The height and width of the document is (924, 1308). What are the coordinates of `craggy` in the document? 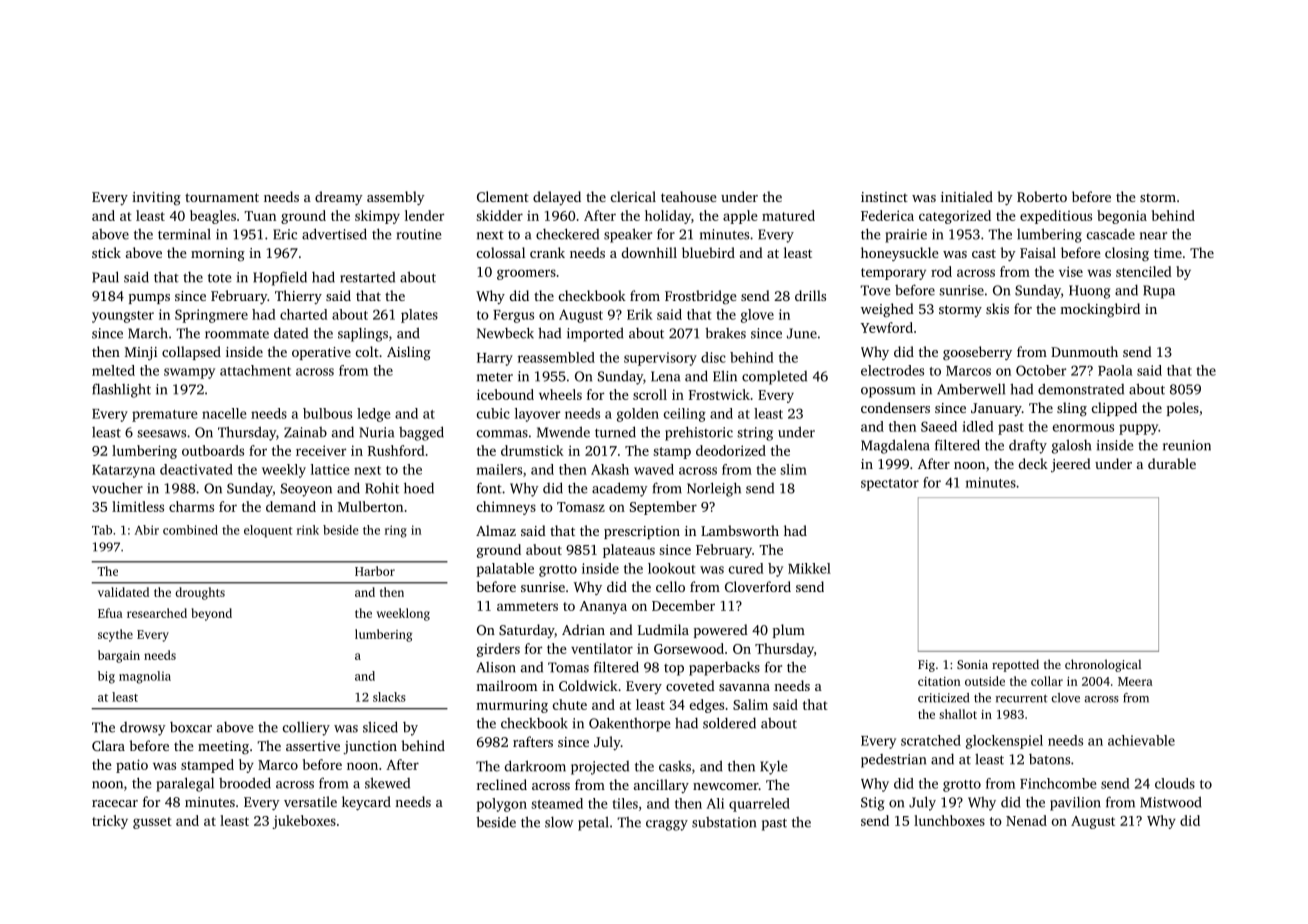 It's located at (667, 825).
